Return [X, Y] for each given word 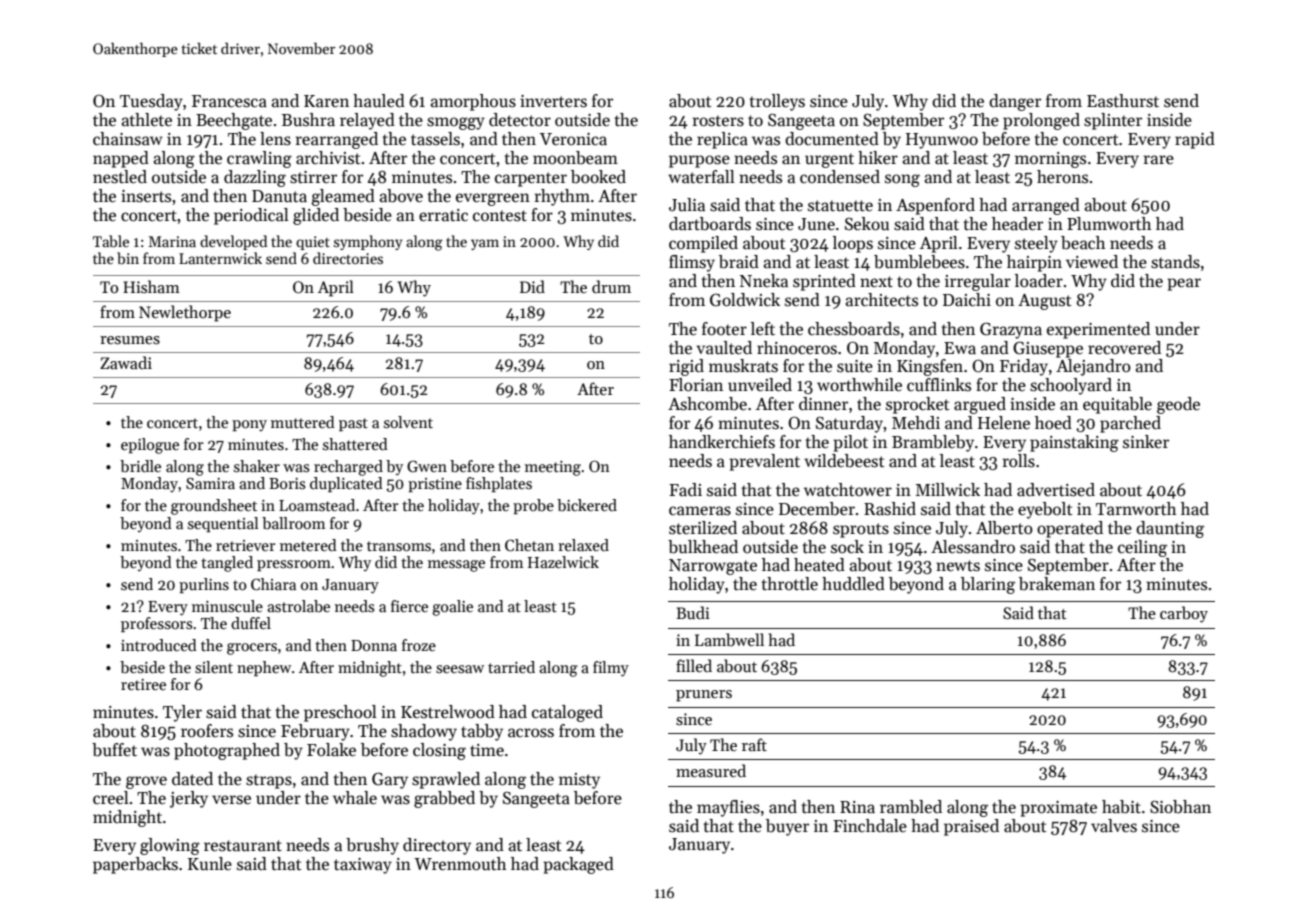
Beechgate [234, 121]
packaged [578, 865]
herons [1062, 177]
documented [832, 139]
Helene [1004, 423]
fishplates [499, 484]
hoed [1053, 423]
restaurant [243, 846]
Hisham [151, 286]
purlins [204, 585]
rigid [686, 367]
